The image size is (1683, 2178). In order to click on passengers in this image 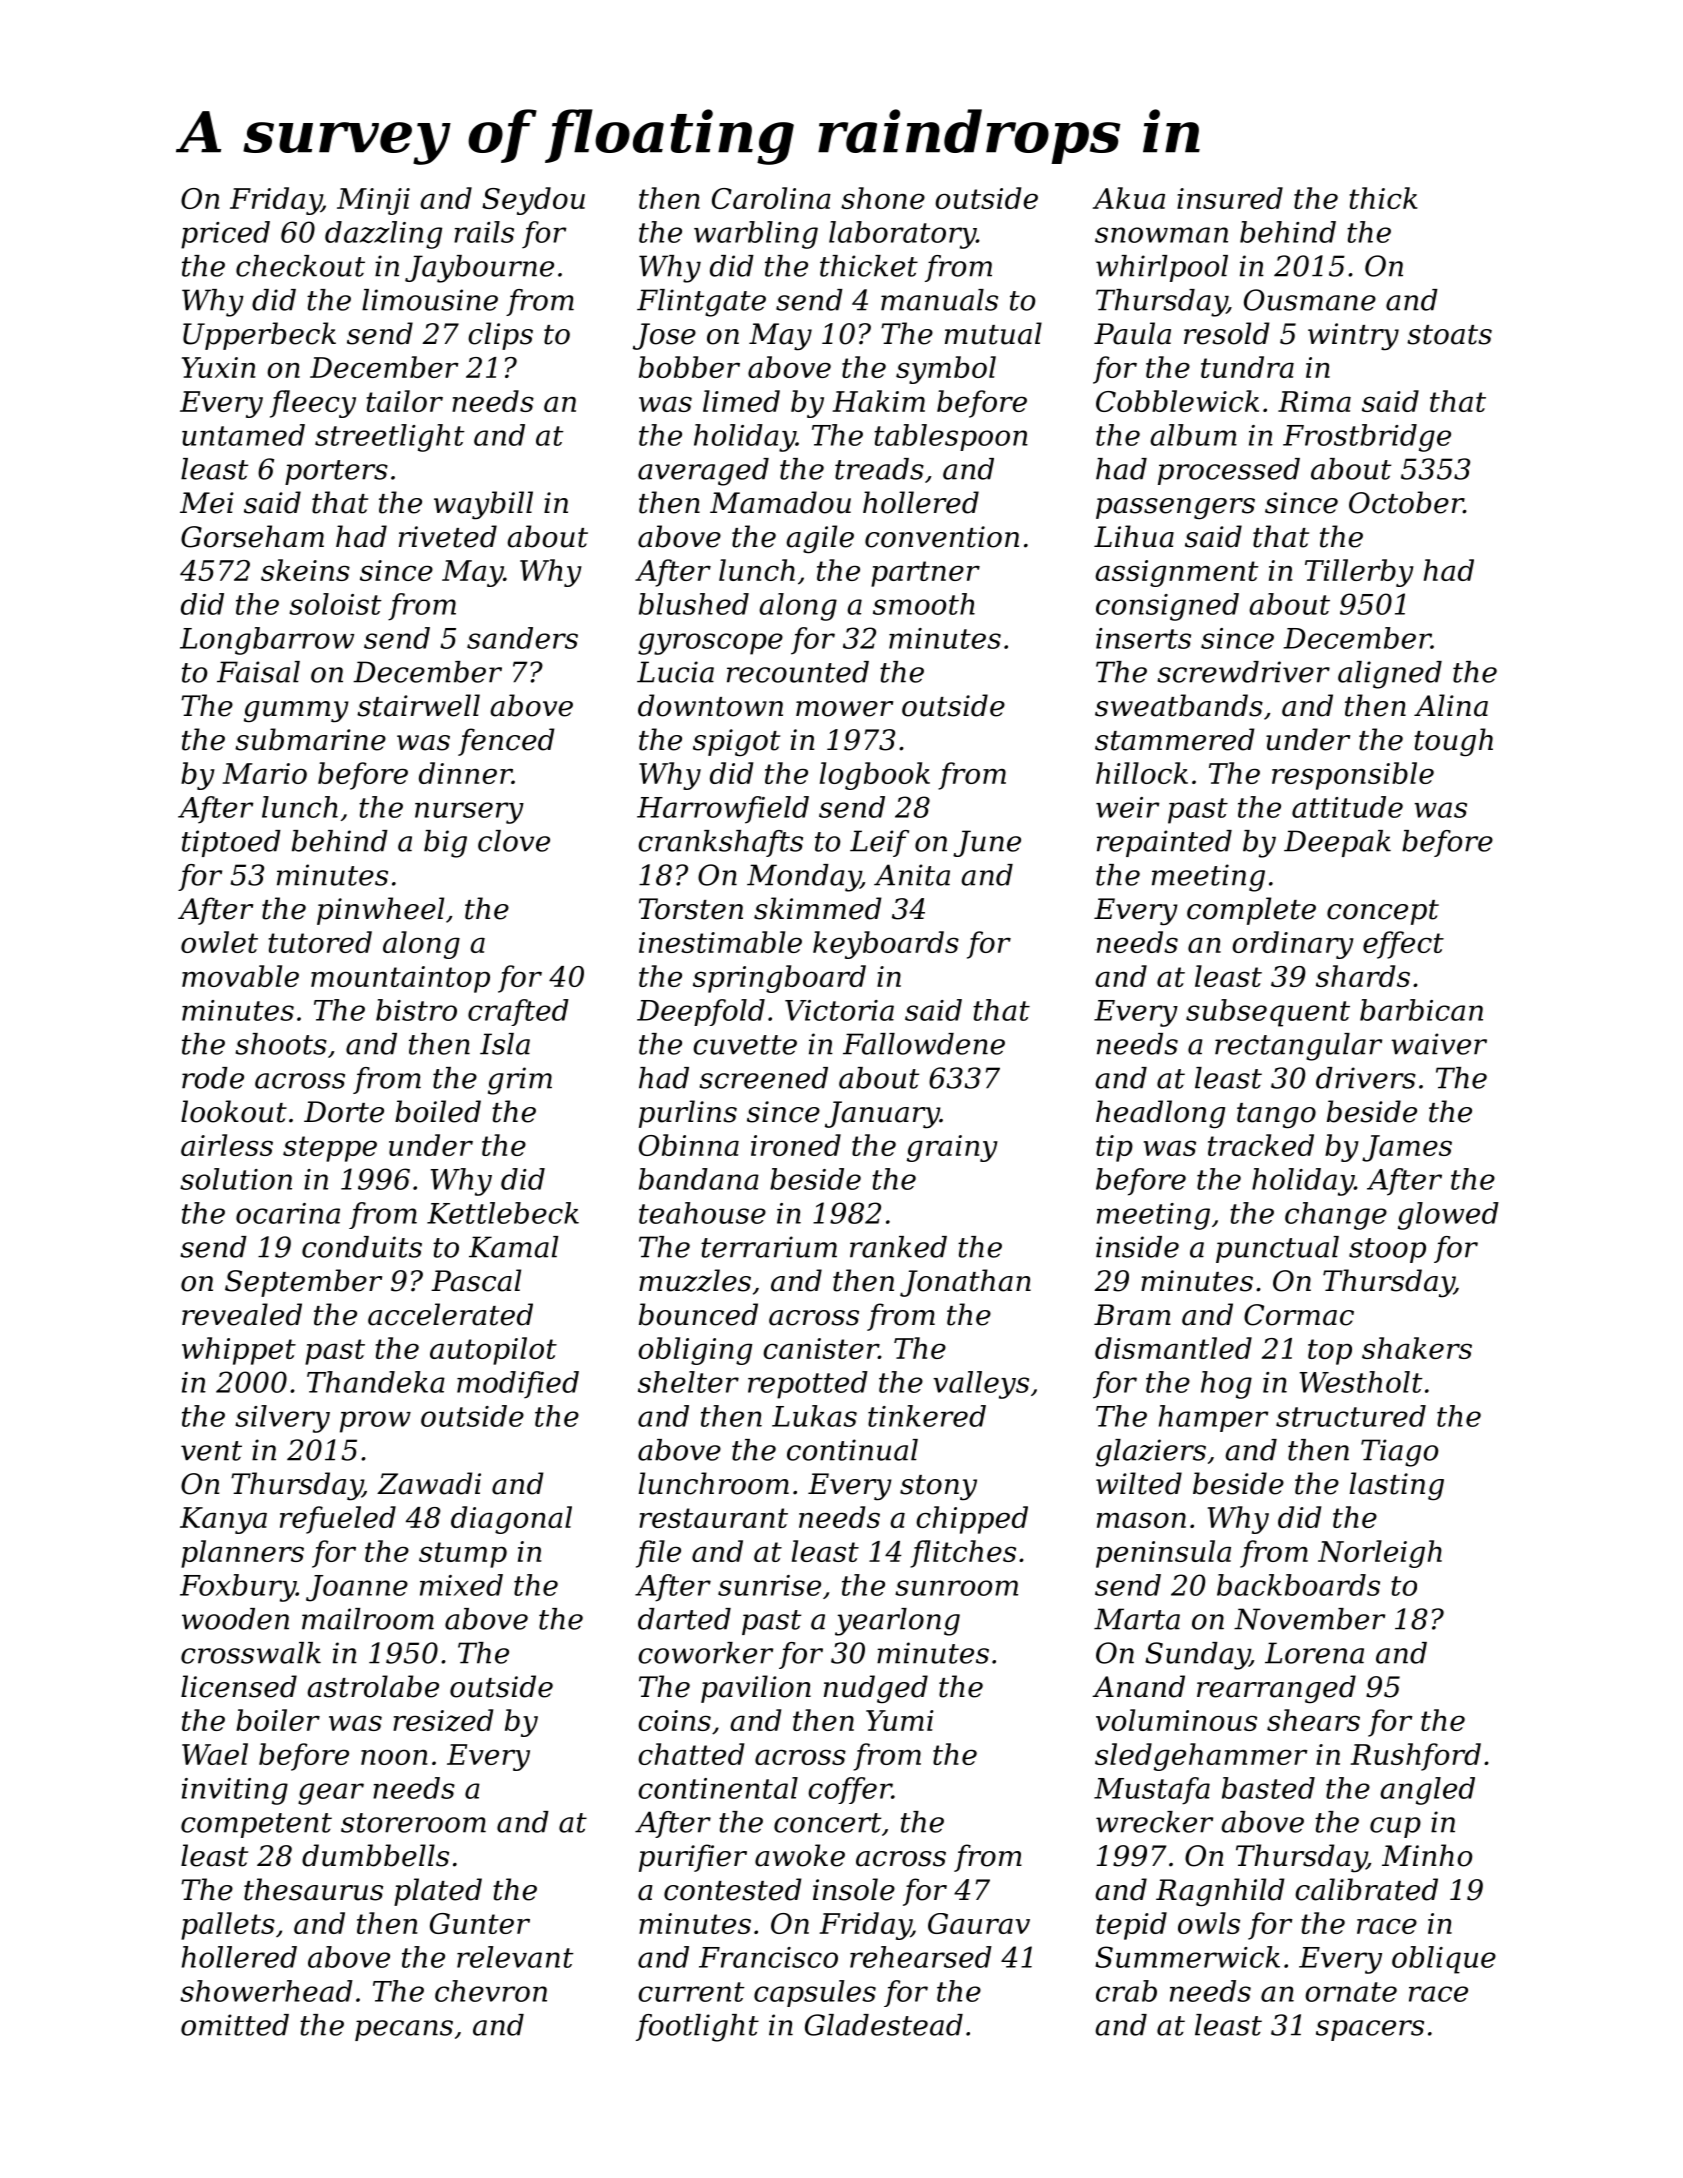, I will do `click(1175, 508)`.
